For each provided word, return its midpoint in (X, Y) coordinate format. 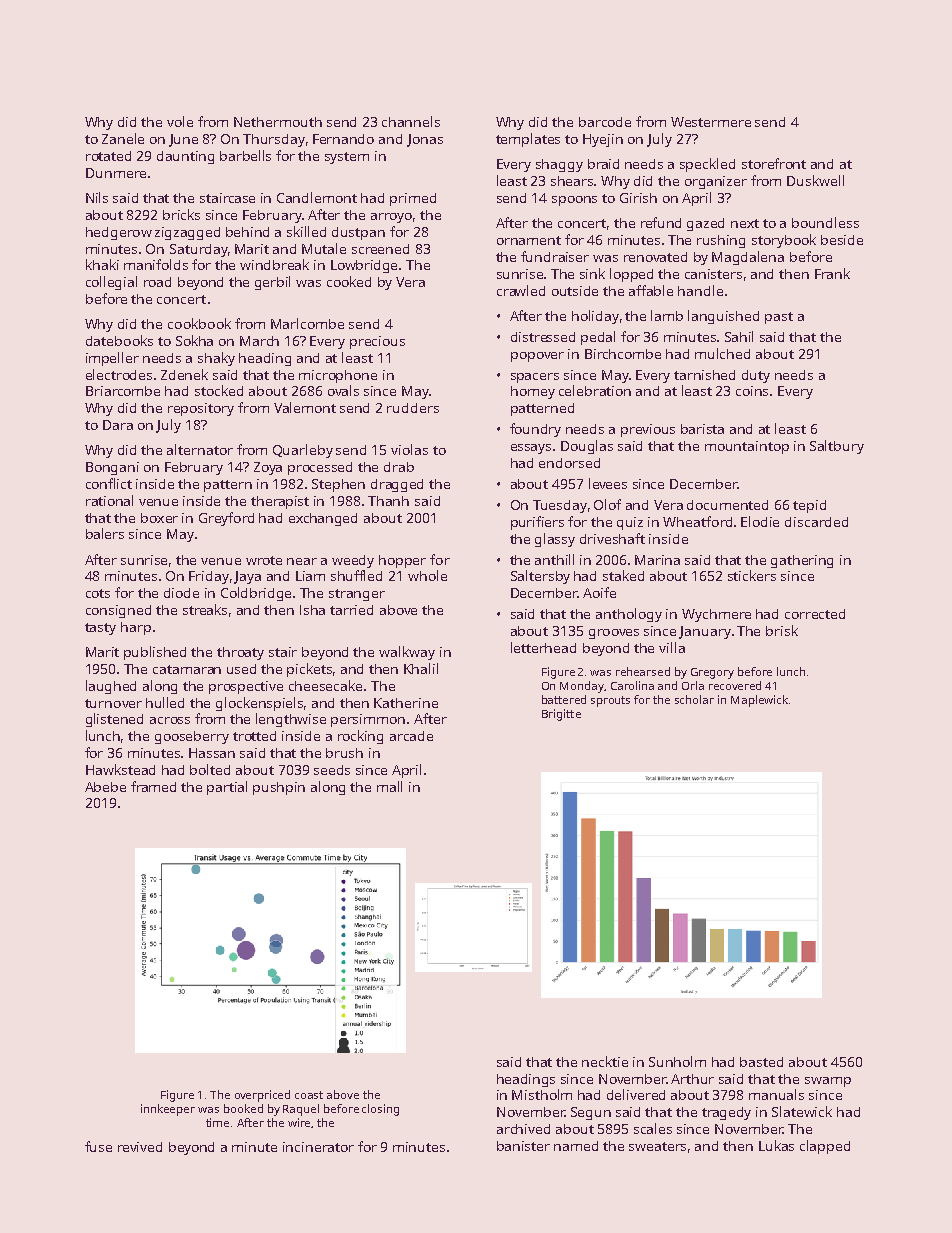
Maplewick (759, 701)
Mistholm (542, 1094)
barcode (605, 122)
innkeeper (168, 1110)
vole (180, 121)
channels (411, 121)
